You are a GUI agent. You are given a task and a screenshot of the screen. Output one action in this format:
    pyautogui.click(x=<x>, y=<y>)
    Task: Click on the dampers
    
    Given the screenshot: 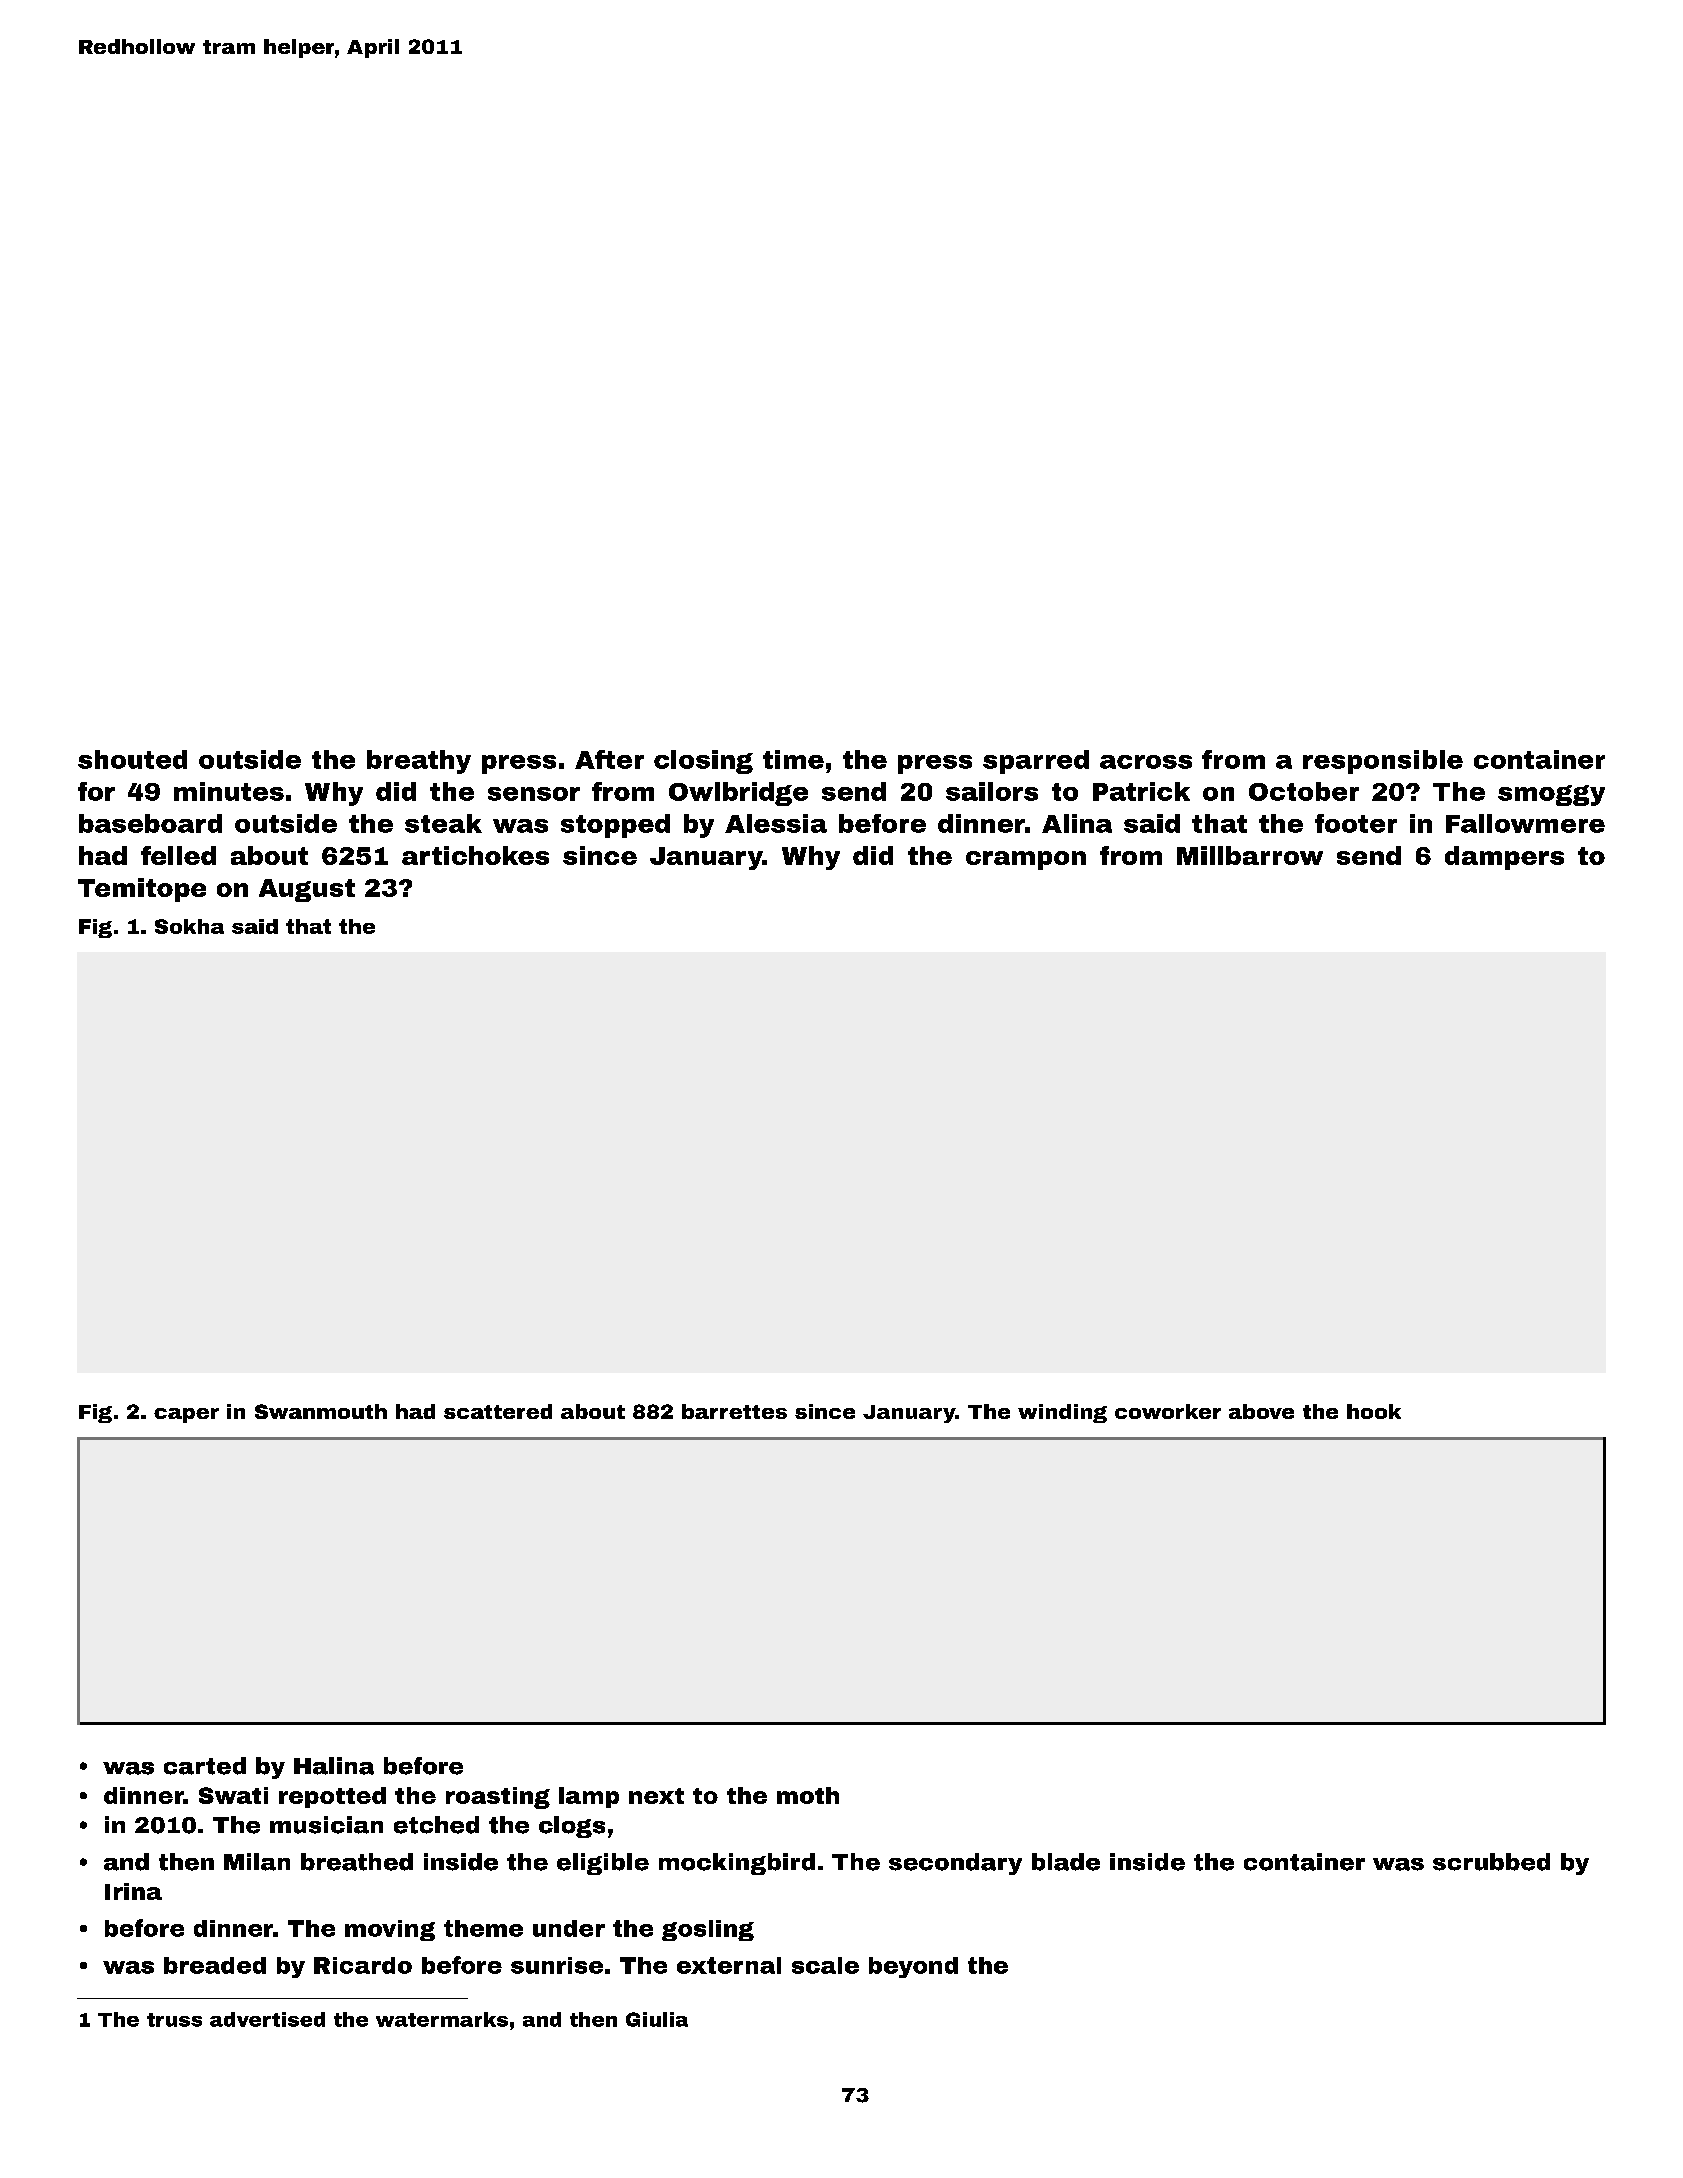 What is the action you would take?
    pyautogui.click(x=1504, y=858)
